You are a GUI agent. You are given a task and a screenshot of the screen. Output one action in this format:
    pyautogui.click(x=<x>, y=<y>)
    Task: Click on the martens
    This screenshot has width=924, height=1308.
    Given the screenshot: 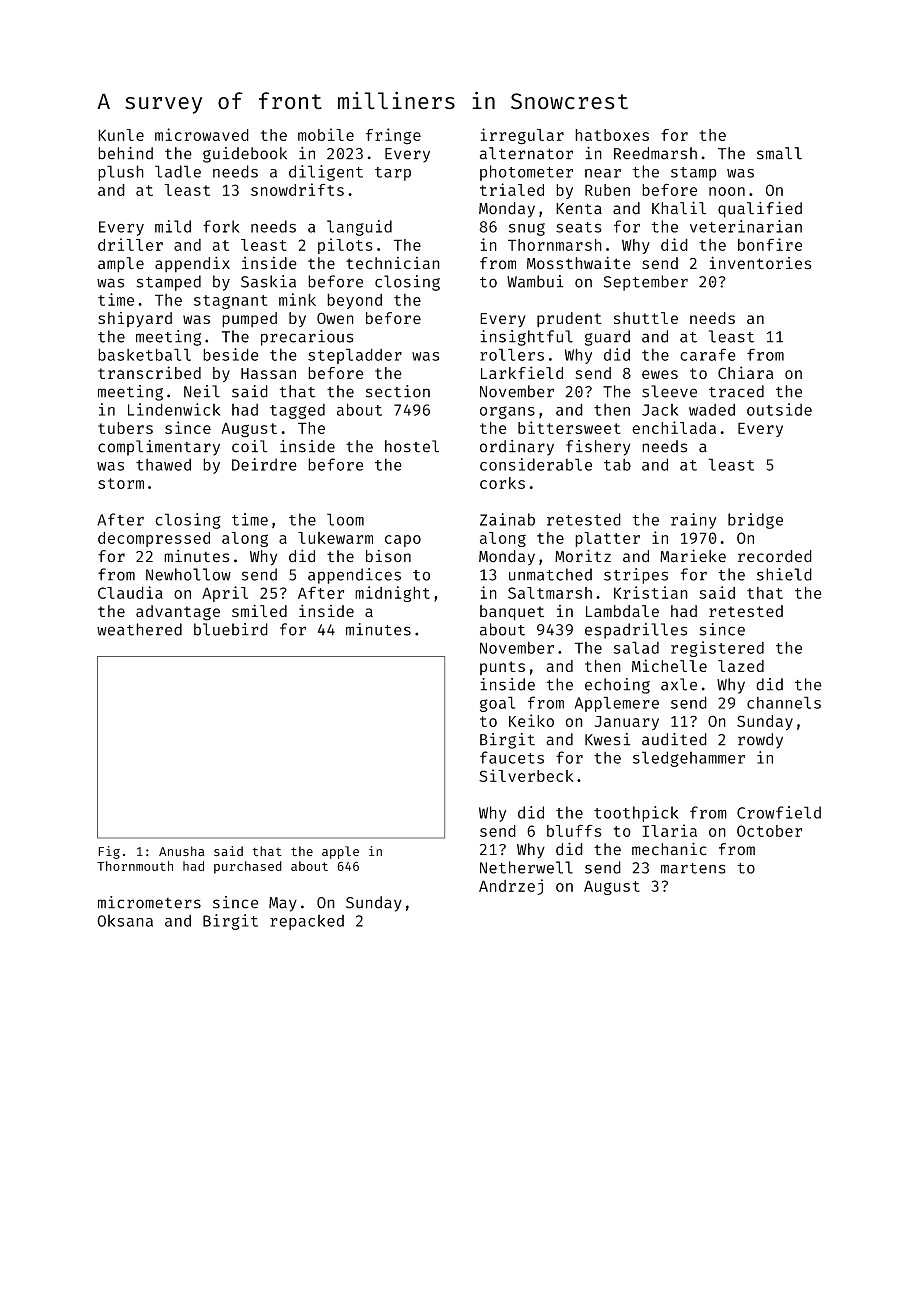 What is the action you would take?
    pyautogui.click(x=693, y=868)
